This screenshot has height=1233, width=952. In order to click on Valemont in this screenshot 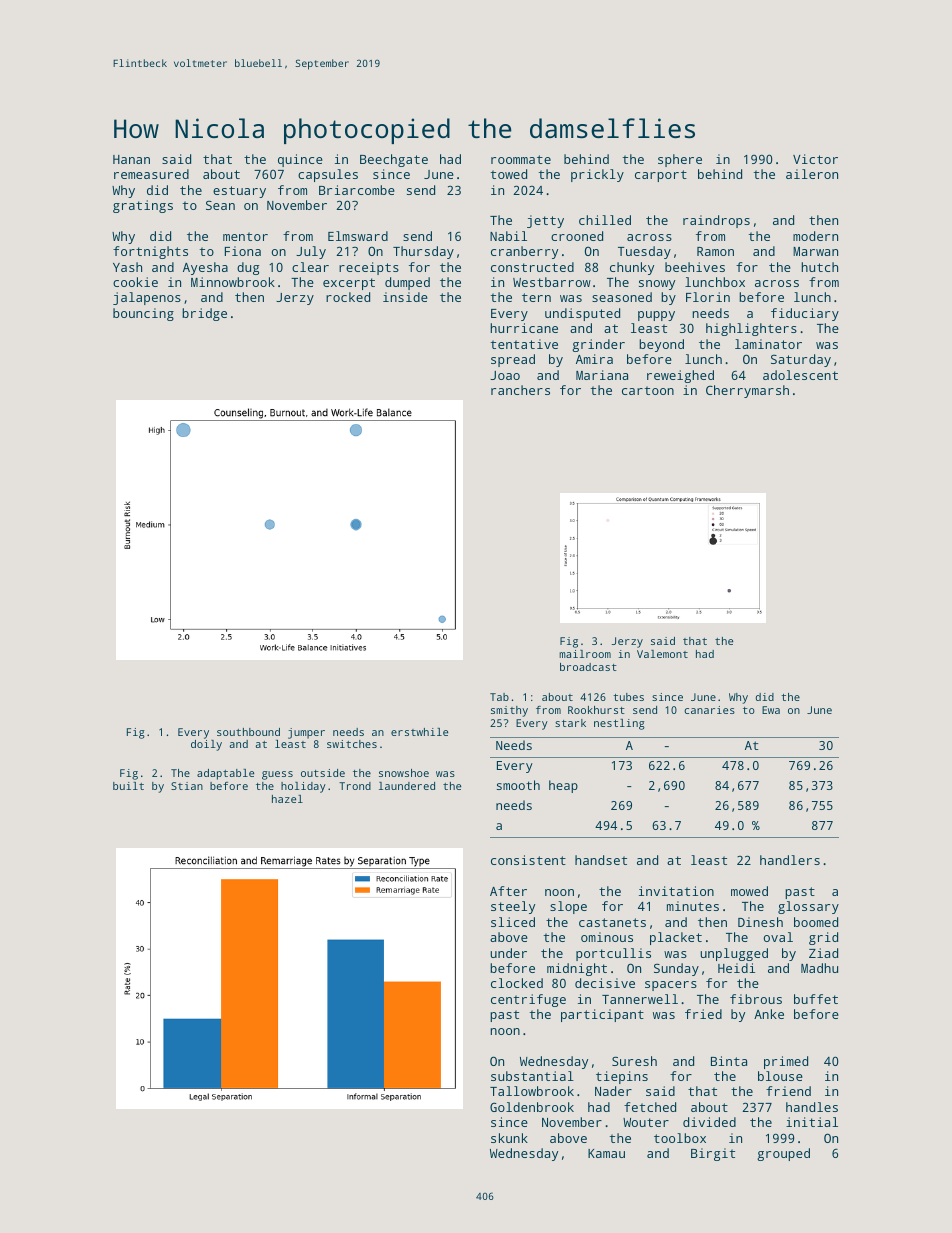, I will do `click(662, 654)`.
